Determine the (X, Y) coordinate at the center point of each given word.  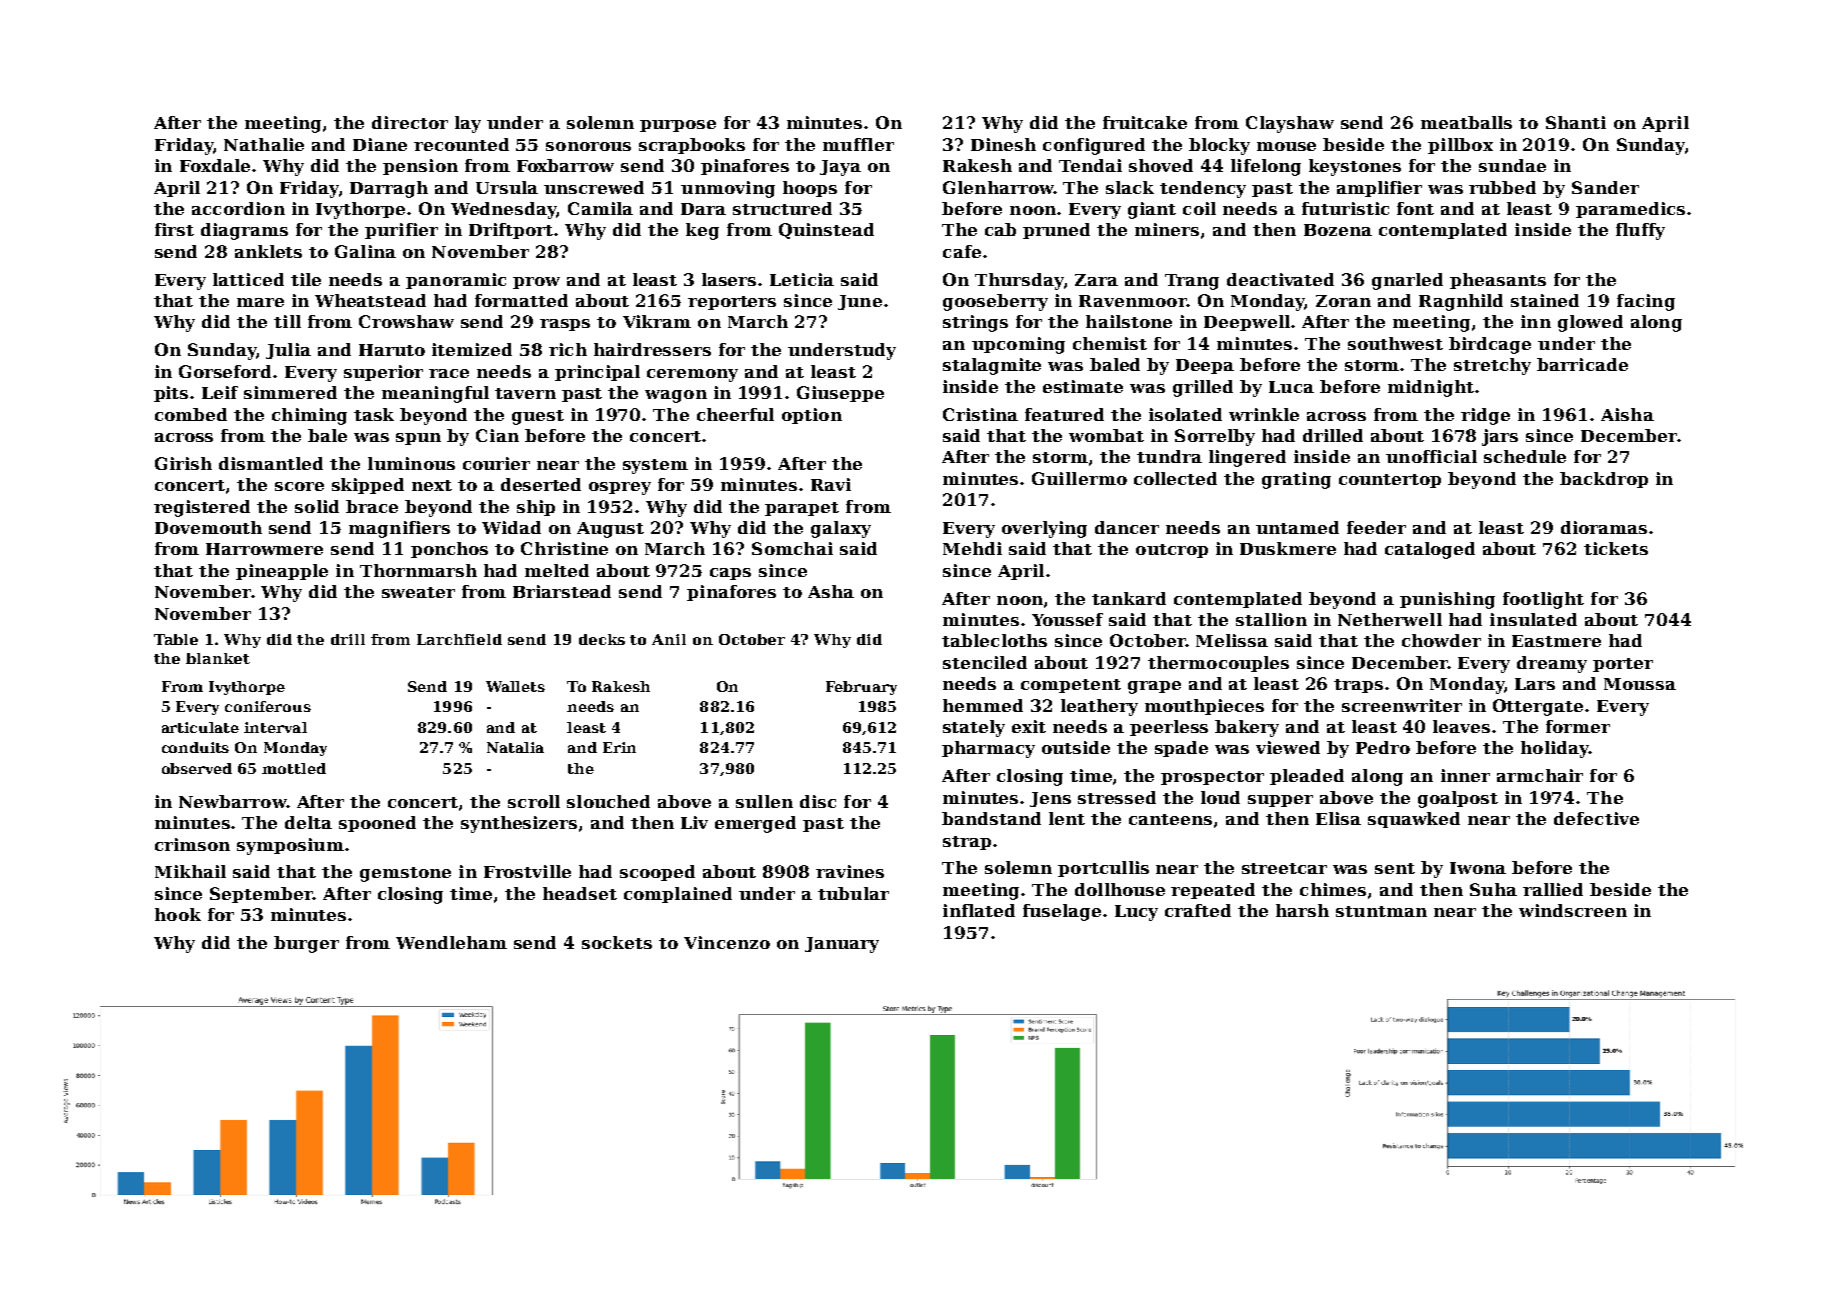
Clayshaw (1290, 124)
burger (306, 944)
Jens (1050, 799)
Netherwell (1390, 619)
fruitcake (1145, 122)
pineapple (282, 572)
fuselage (1062, 912)
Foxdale (215, 165)
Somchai (792, 548)
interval (275, 727)
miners (1167, 229)
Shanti (1576, 122)
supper (1280, 801)
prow (536, 283)
